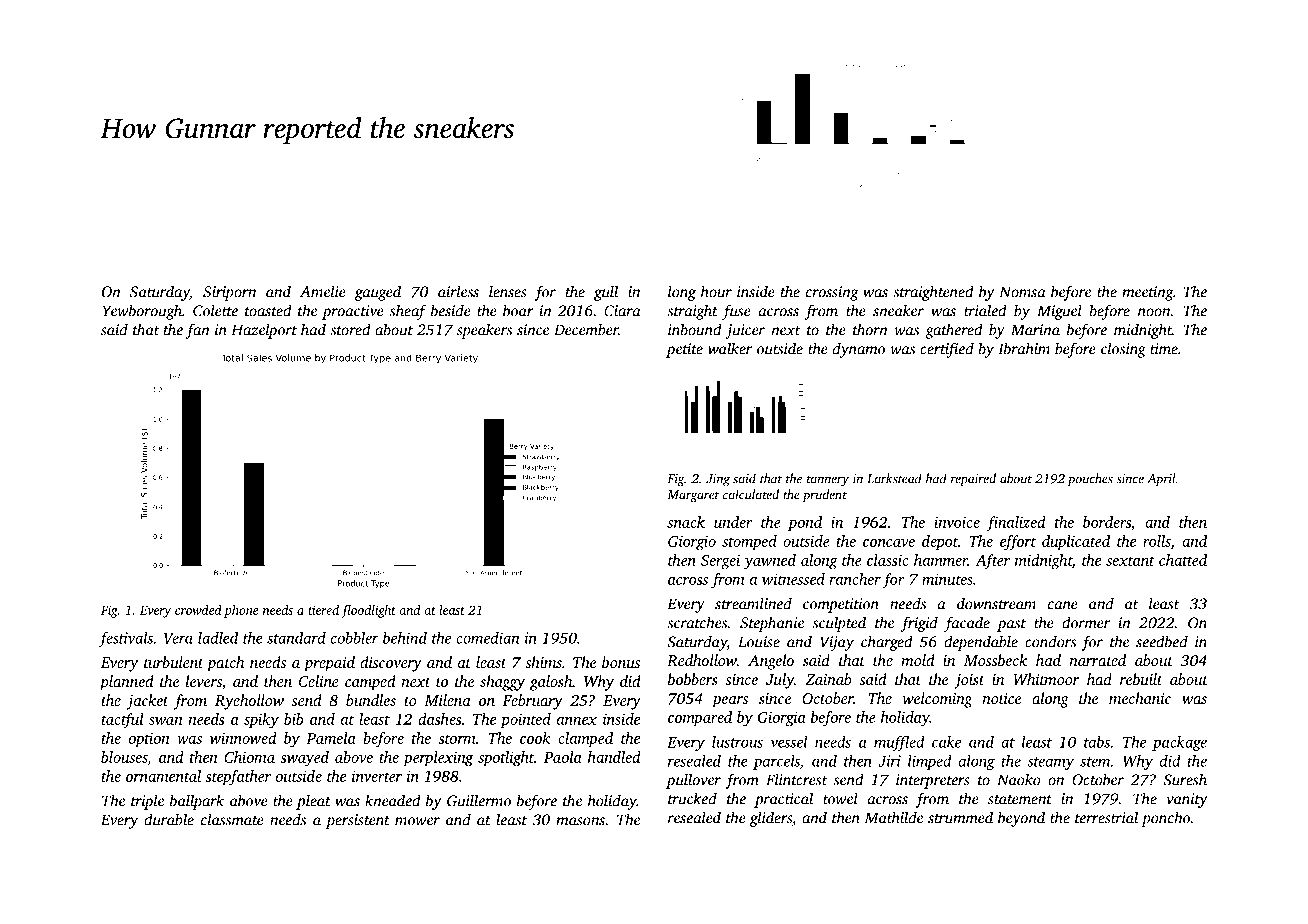 The image size is (1308, 924). Describe the element at coordinates (684, 350) in the screenshot. I see `petite` at that location.
